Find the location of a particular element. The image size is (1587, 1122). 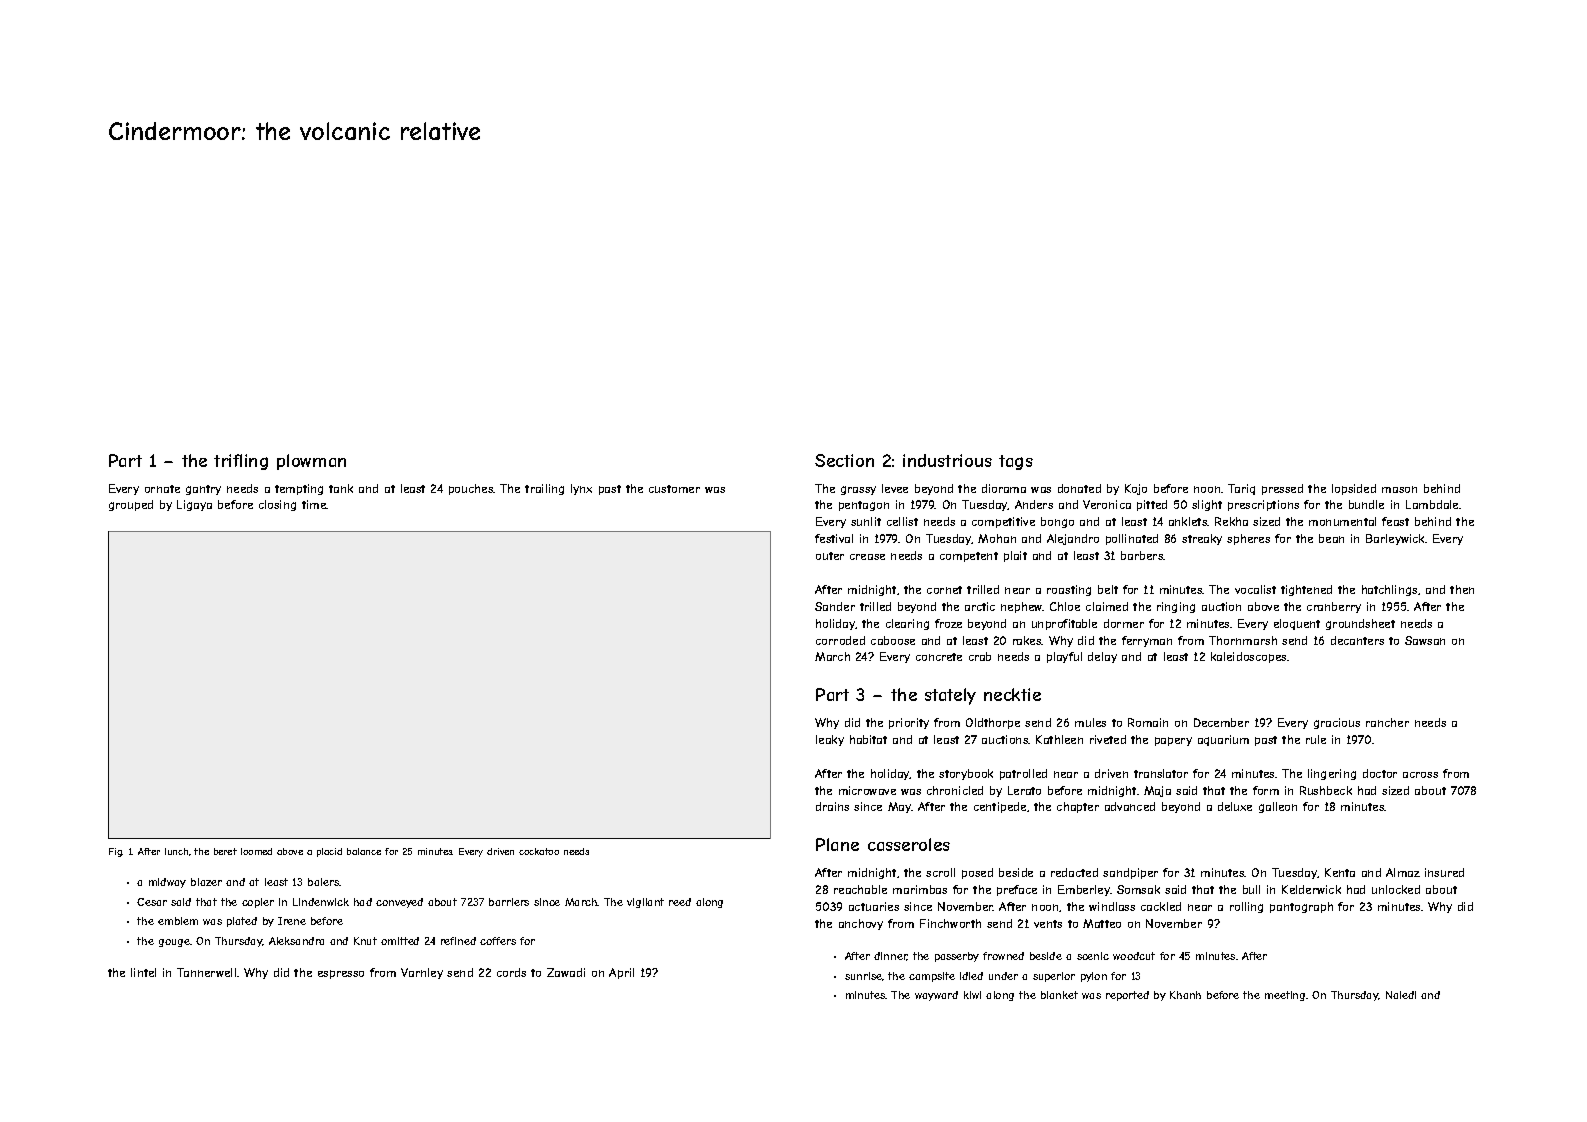

lunch is located at coordinates (176, 851).
